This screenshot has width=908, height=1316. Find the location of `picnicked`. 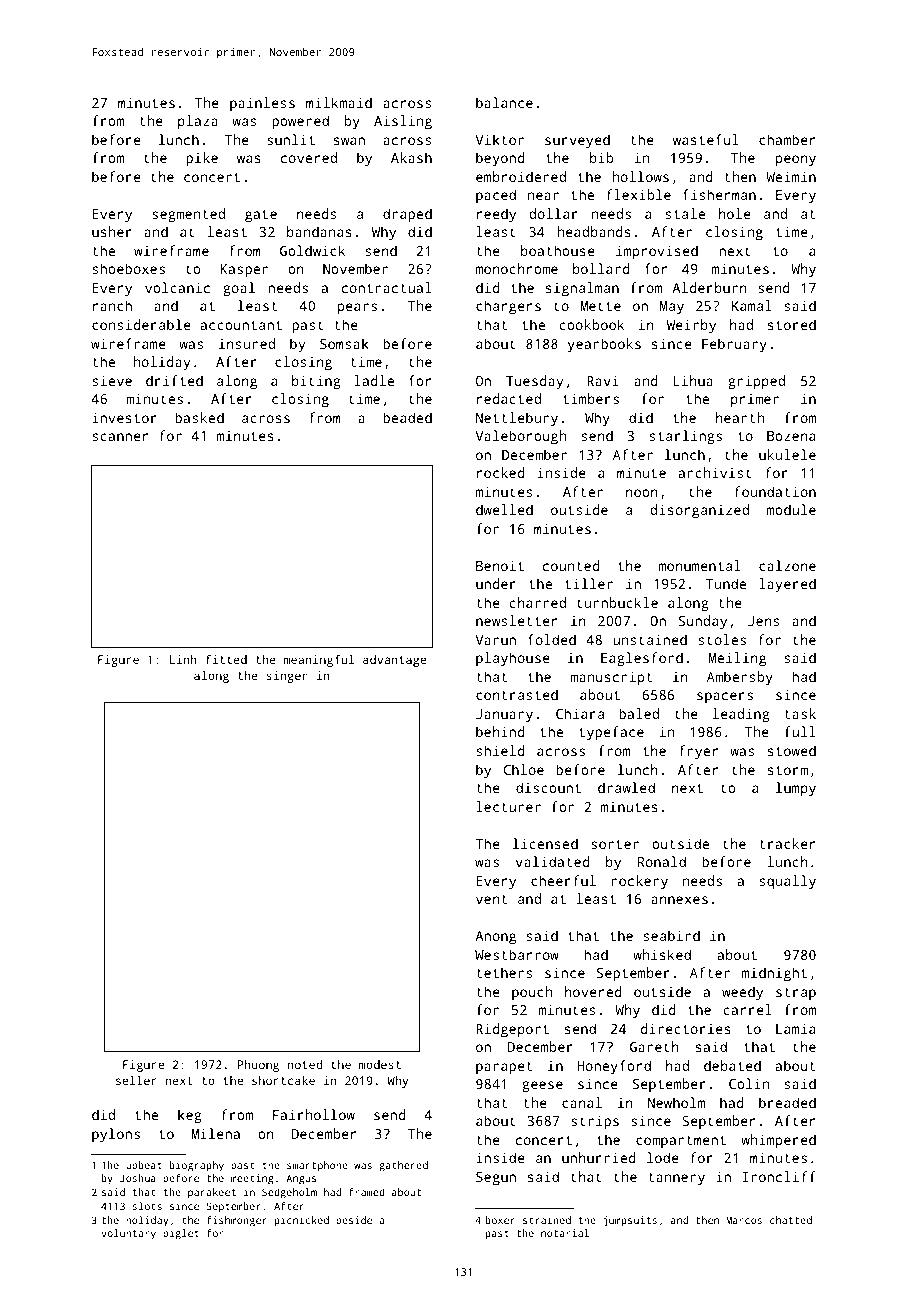

picnicked is located at coordinates (302, 1221).
